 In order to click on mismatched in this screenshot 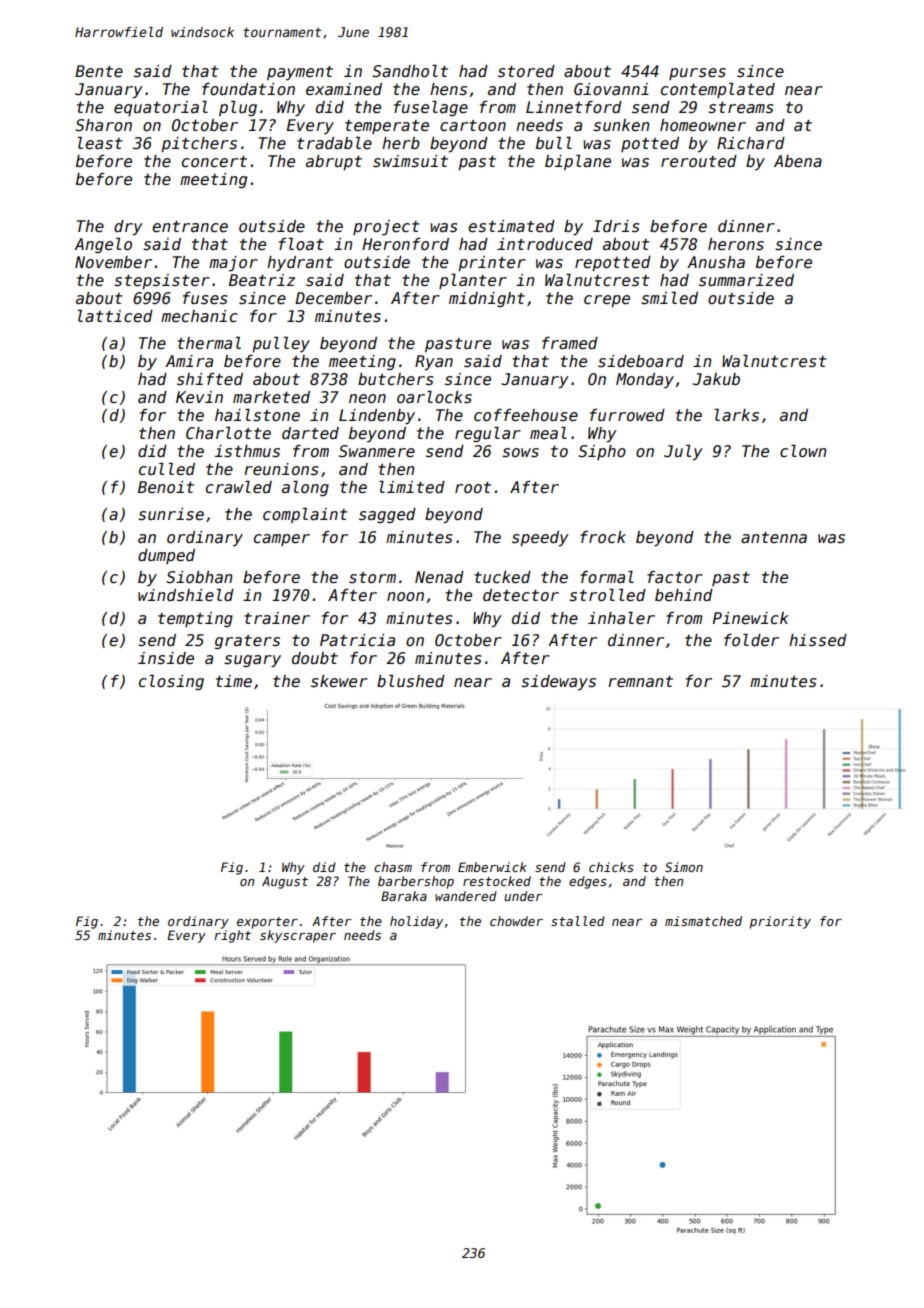, I will do `click(703, 921)`.
